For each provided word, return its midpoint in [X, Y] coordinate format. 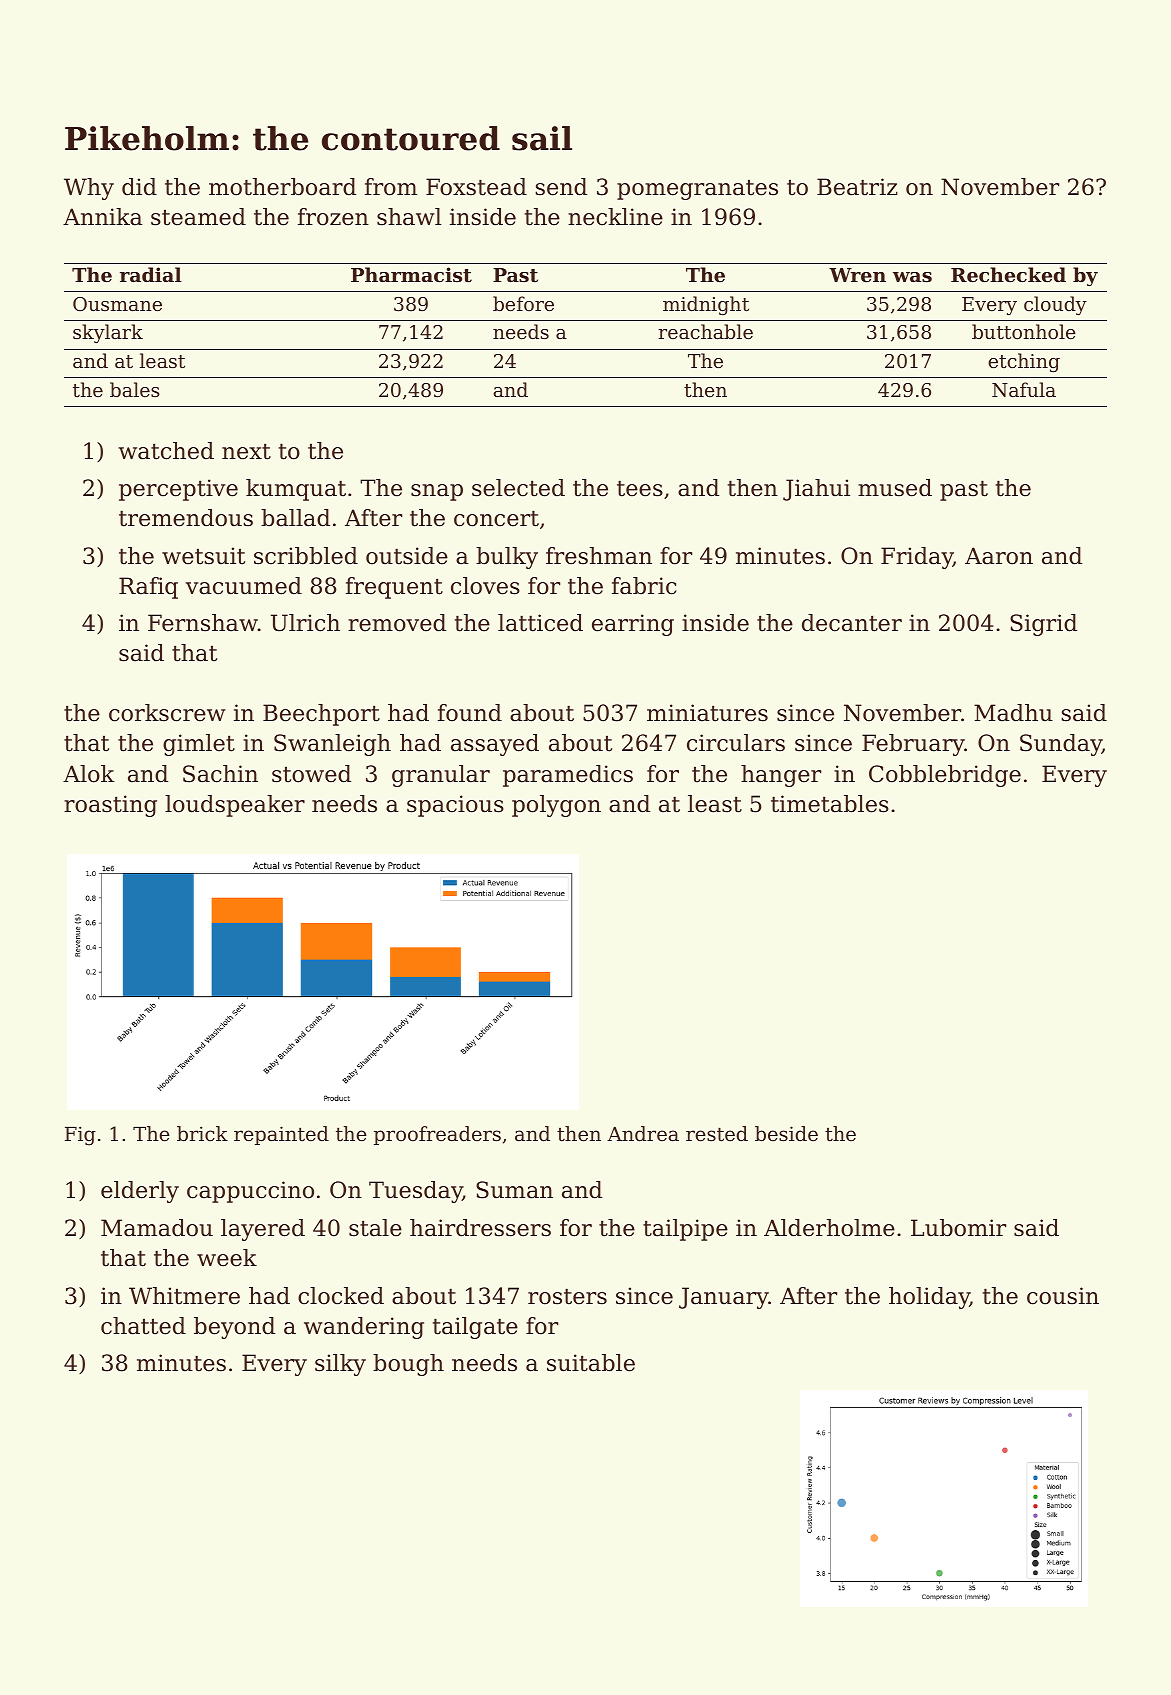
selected [518, 488]
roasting [110, 806]
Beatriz [857, 187]
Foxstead [476, 187]
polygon [556, 806]
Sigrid [1043, 625]
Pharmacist [411, 275]
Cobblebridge [945, 776]
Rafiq [148, 588]
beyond [234, 1328]
